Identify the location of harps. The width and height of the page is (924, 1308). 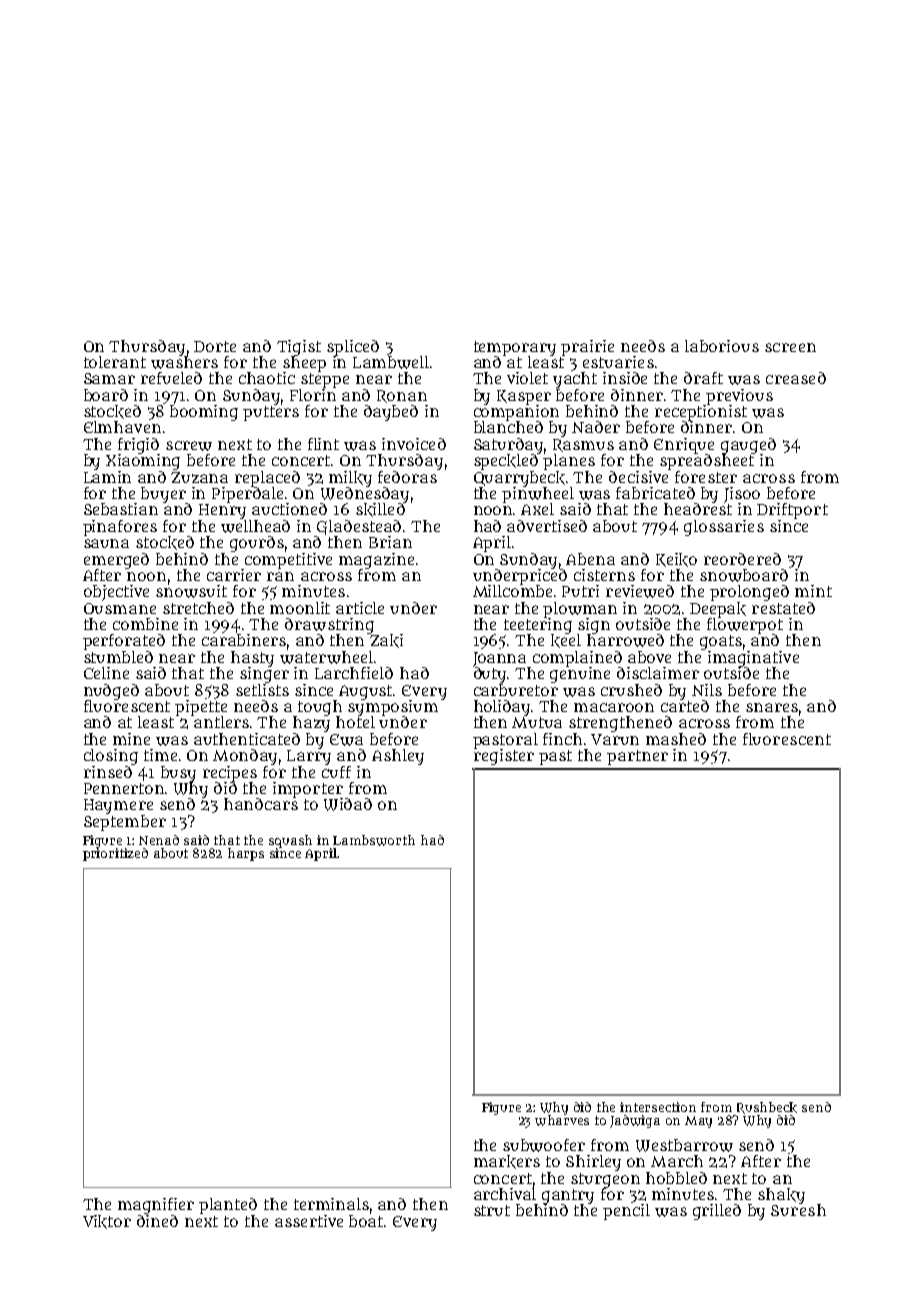
(246, 854).
